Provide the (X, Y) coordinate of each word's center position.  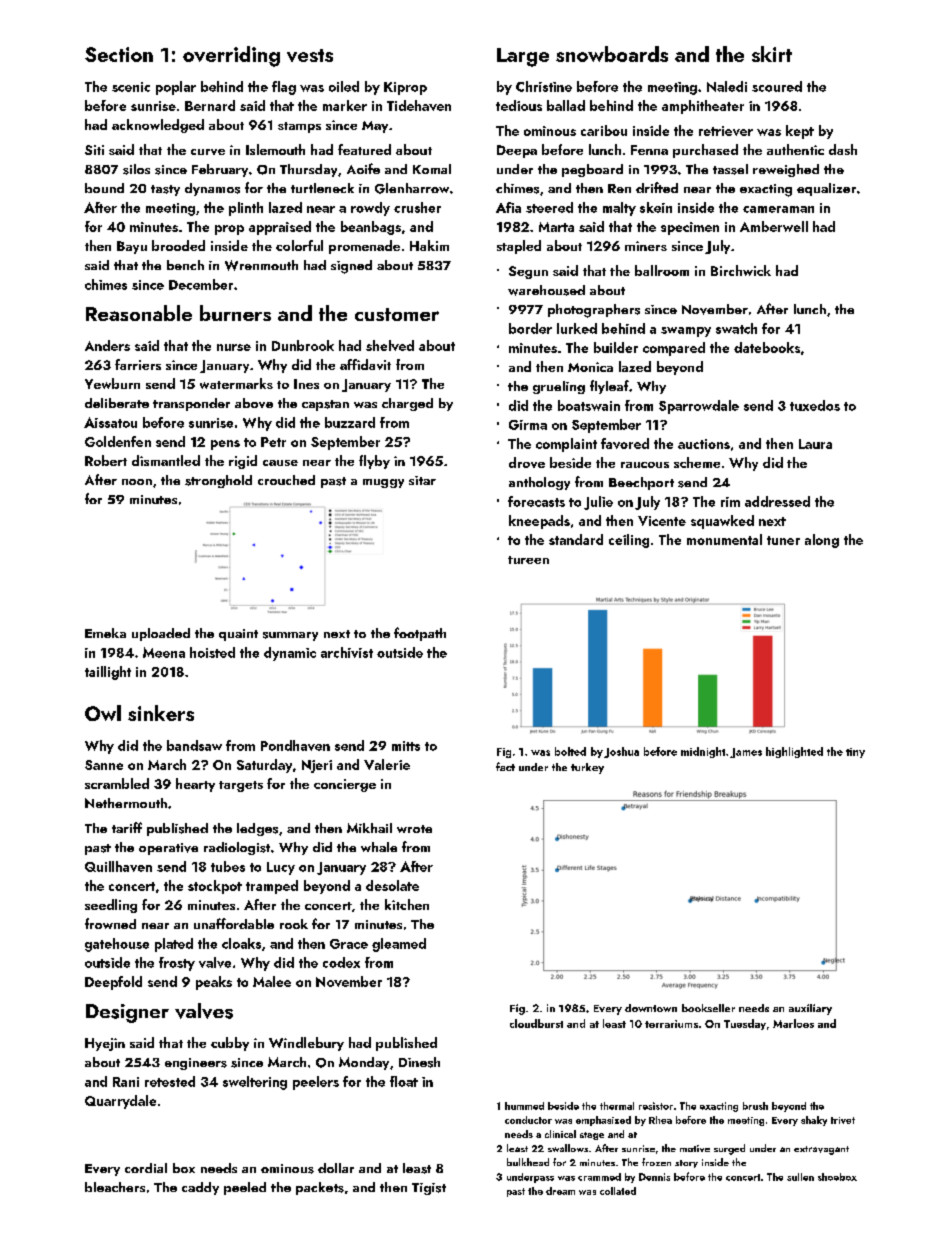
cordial (146, 1168)
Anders (107, 345)
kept (800, 132)
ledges (257, 829)
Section (119, 54)
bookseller (708, 1008)
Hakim (429, 245)
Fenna (649, 150)
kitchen (407, 904)
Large (523, 57)
